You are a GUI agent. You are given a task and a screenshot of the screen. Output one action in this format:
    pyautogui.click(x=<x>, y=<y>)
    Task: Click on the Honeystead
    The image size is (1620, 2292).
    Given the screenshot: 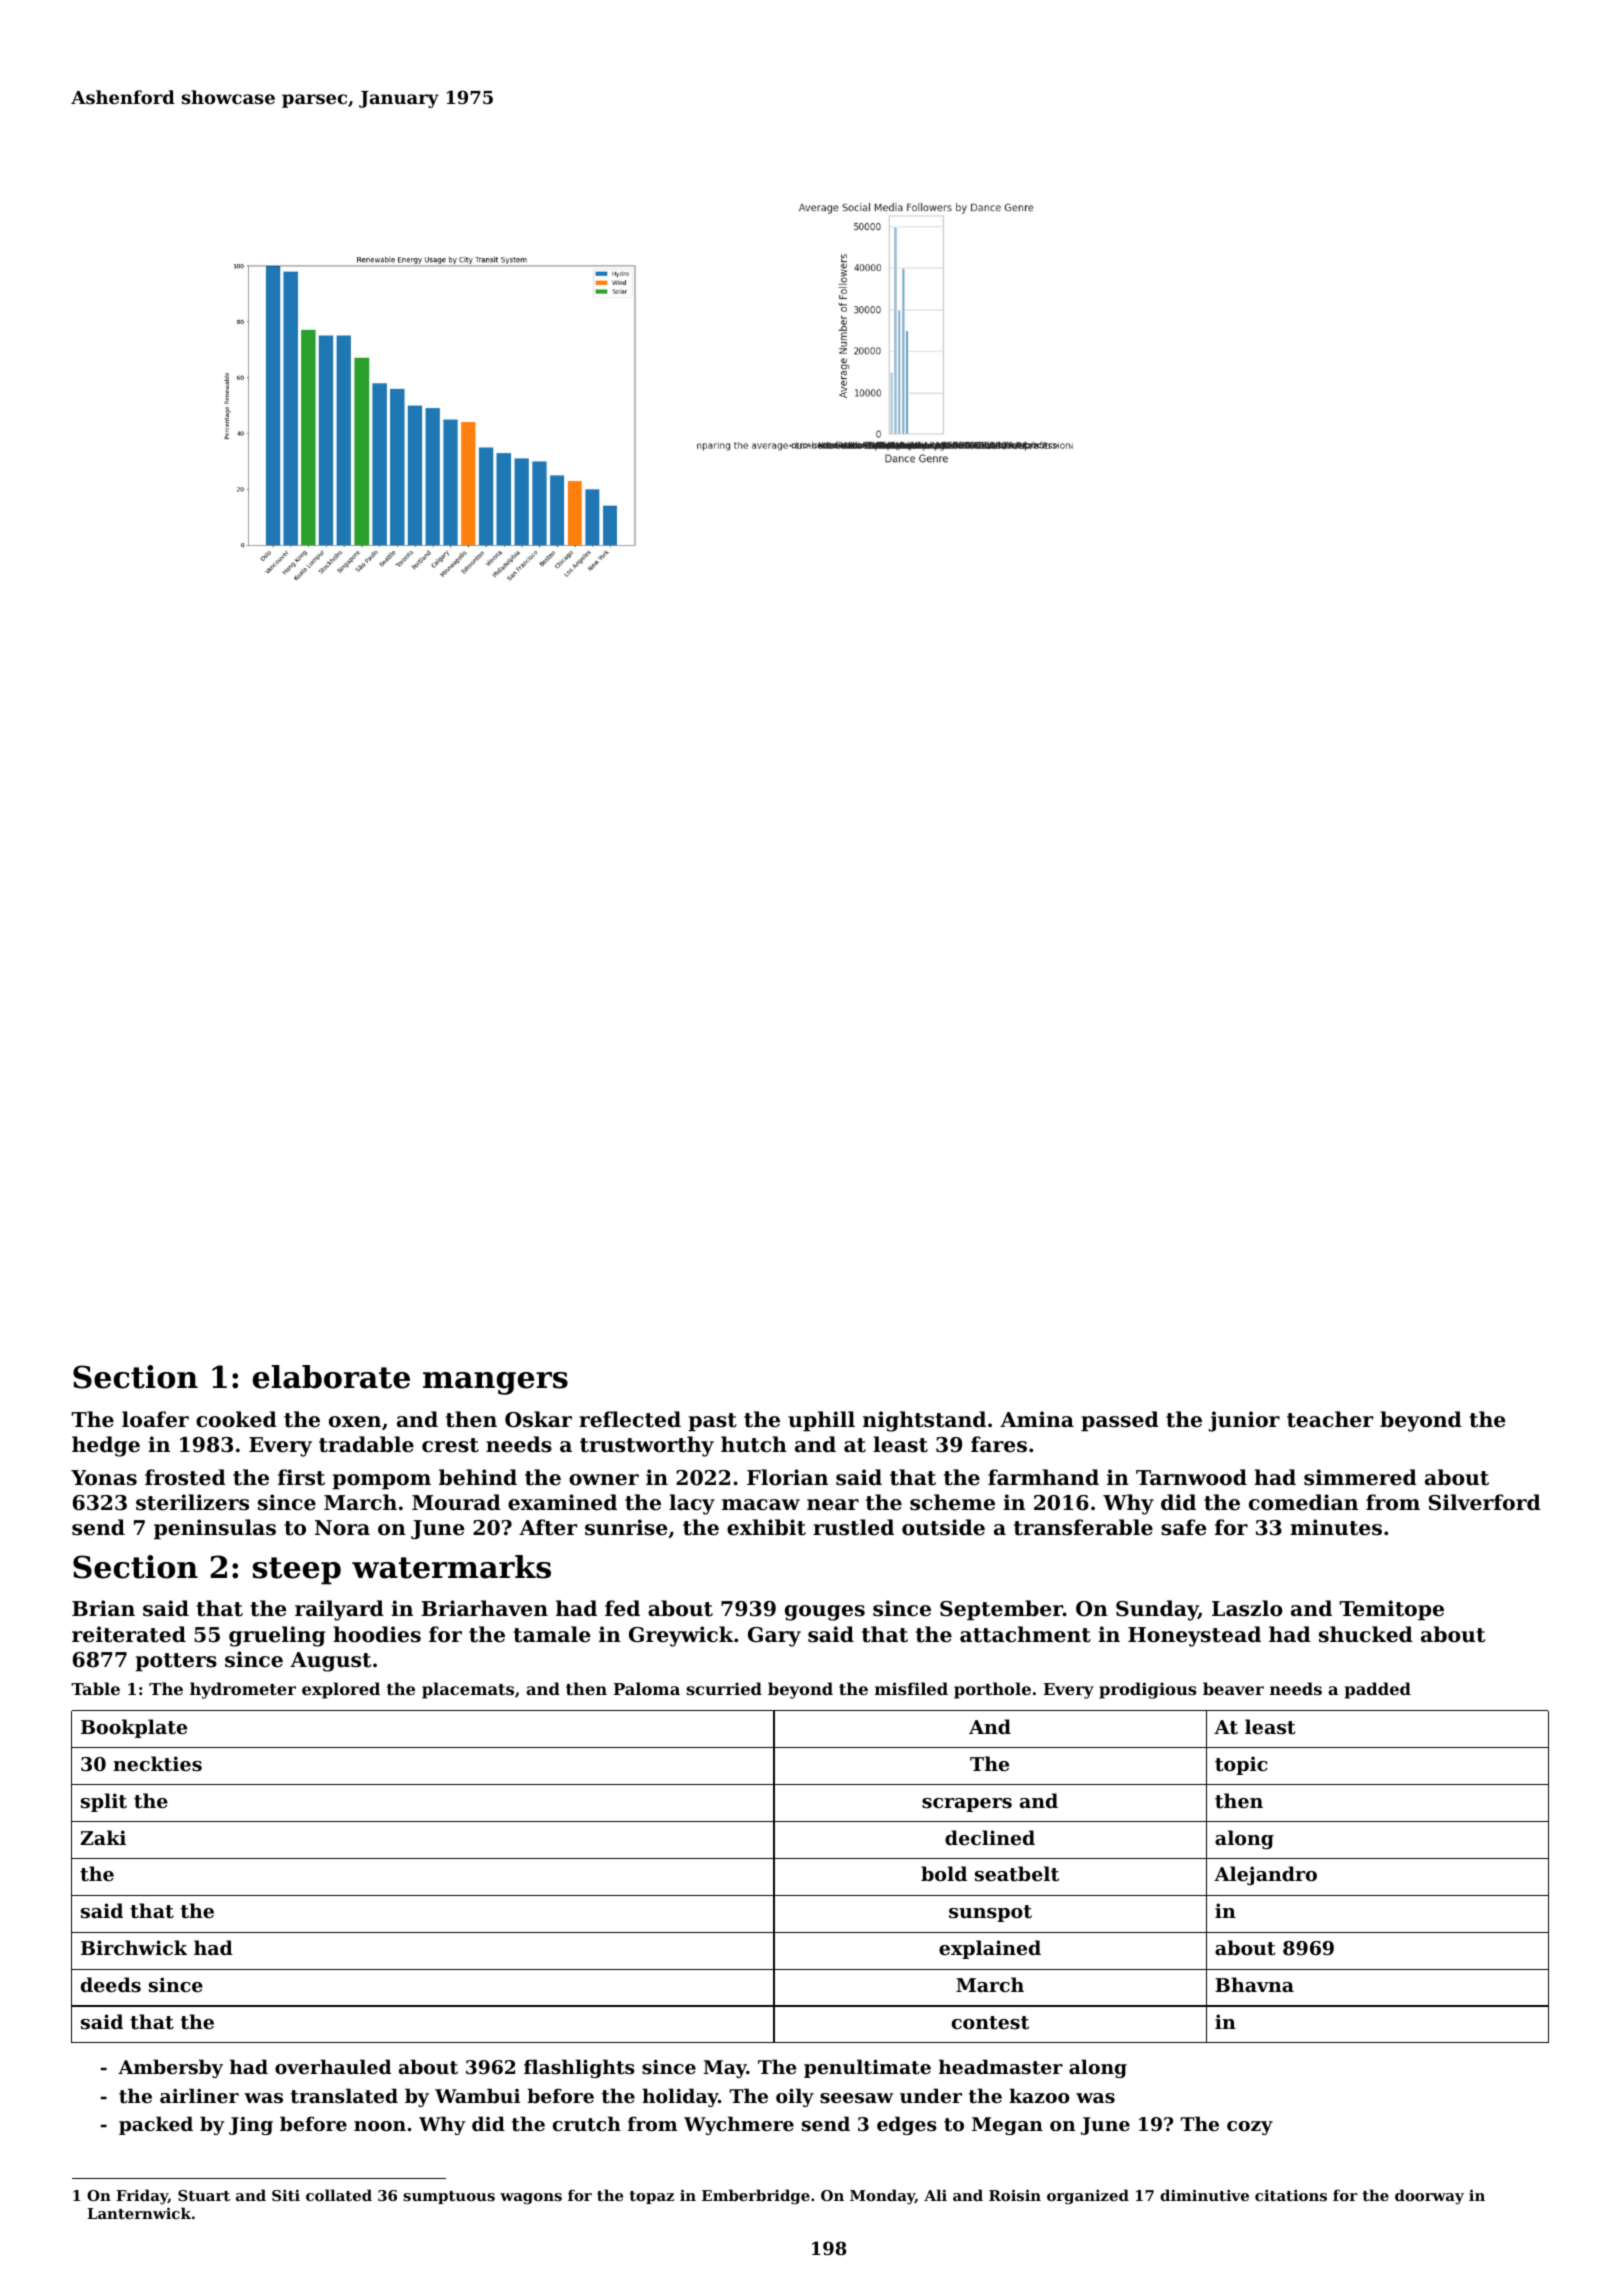 What is the action you would take?
    pyautogui.click(x=1194, y=1636)
